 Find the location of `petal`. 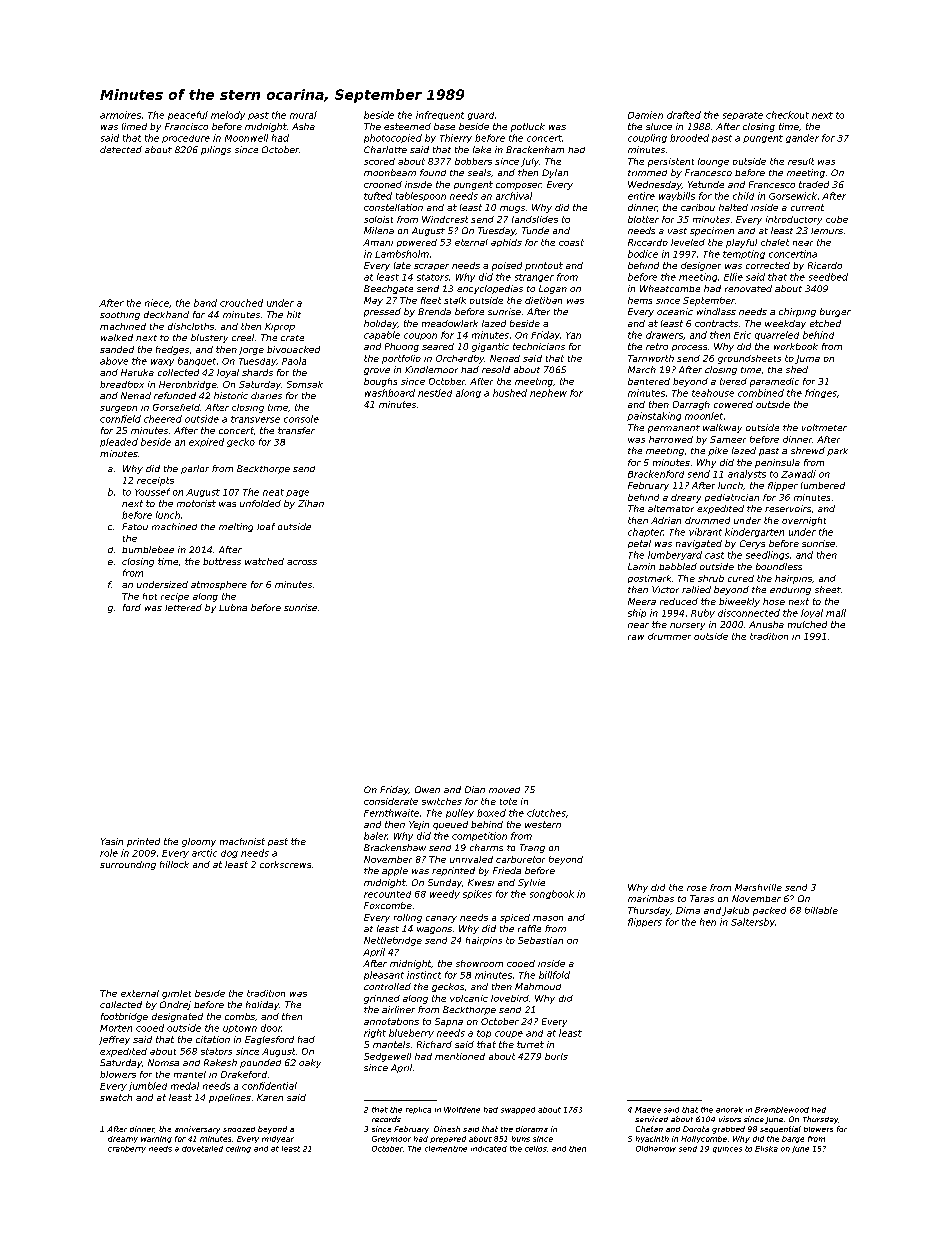

petal is located at coordinates (639, 544).
